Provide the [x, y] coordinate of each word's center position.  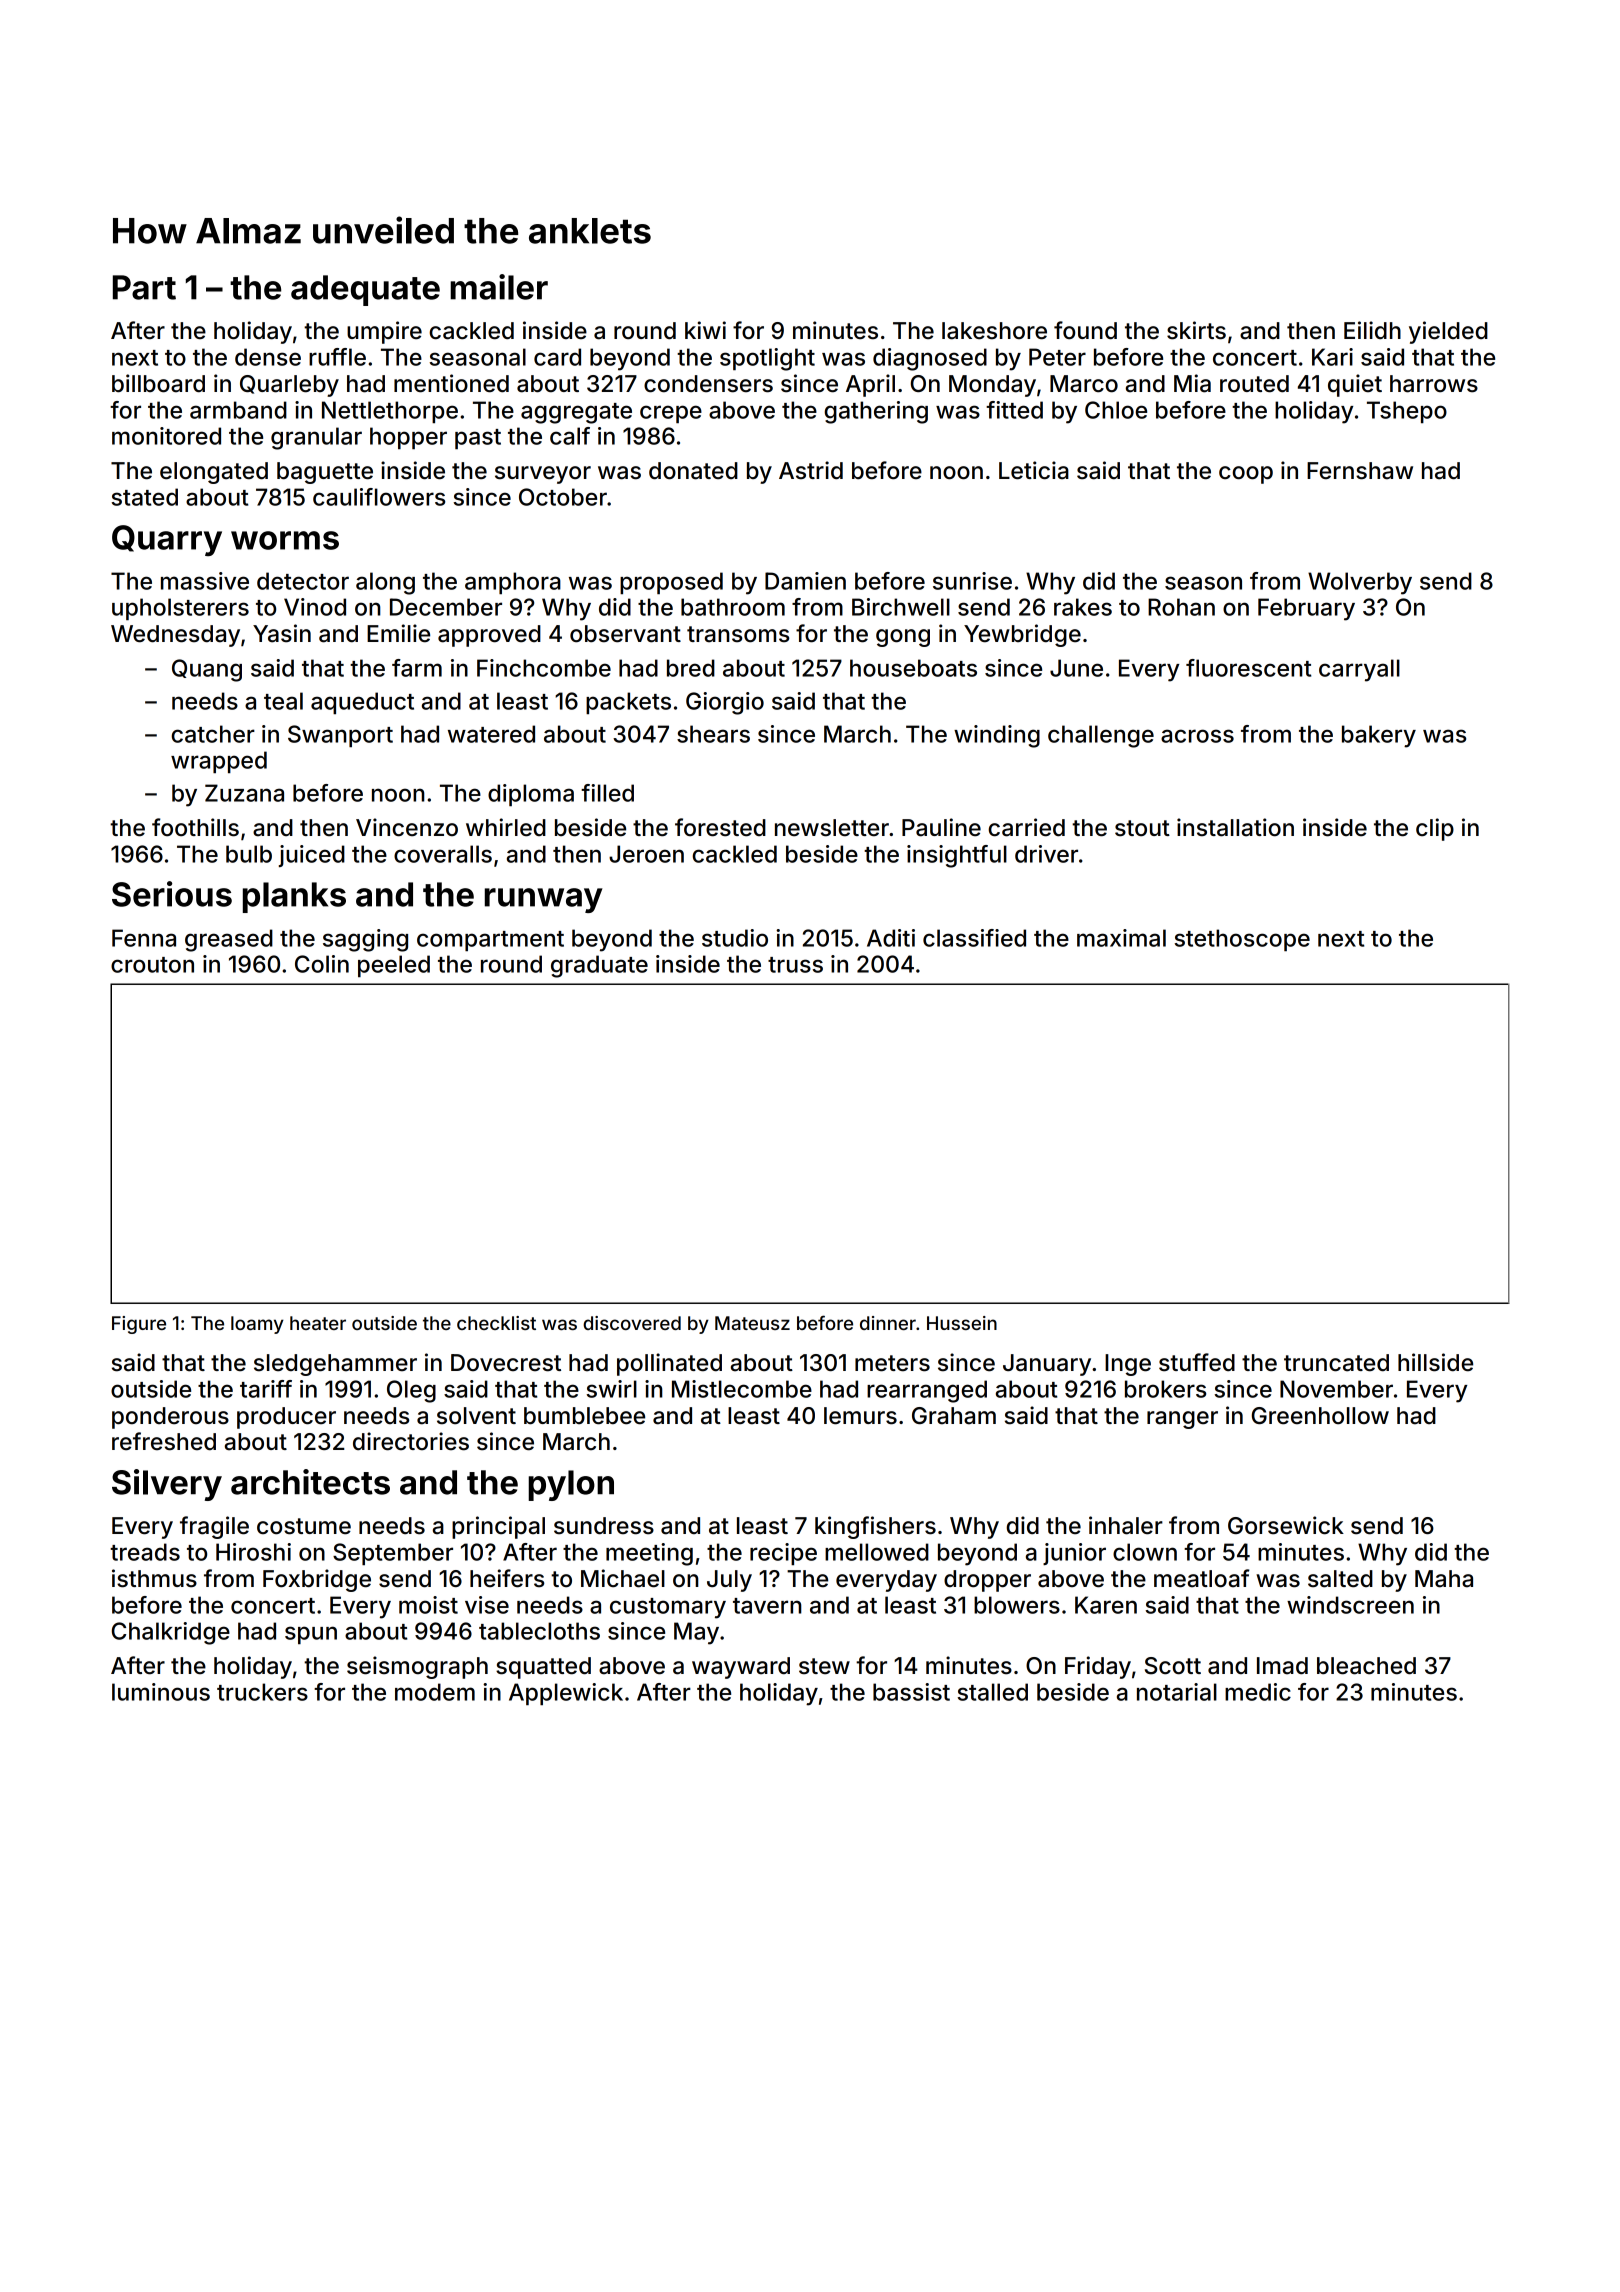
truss [795, 965]
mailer [499, 287]
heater [318, 1323]
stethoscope [1242, 940]
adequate [365, 290]
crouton [152, 965]
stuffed [1197, 1362]
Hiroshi [253, 1552]
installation [1235, 827]
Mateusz [752, 1323]
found [1085, 330]
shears [713, 734]
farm [417, 668]
